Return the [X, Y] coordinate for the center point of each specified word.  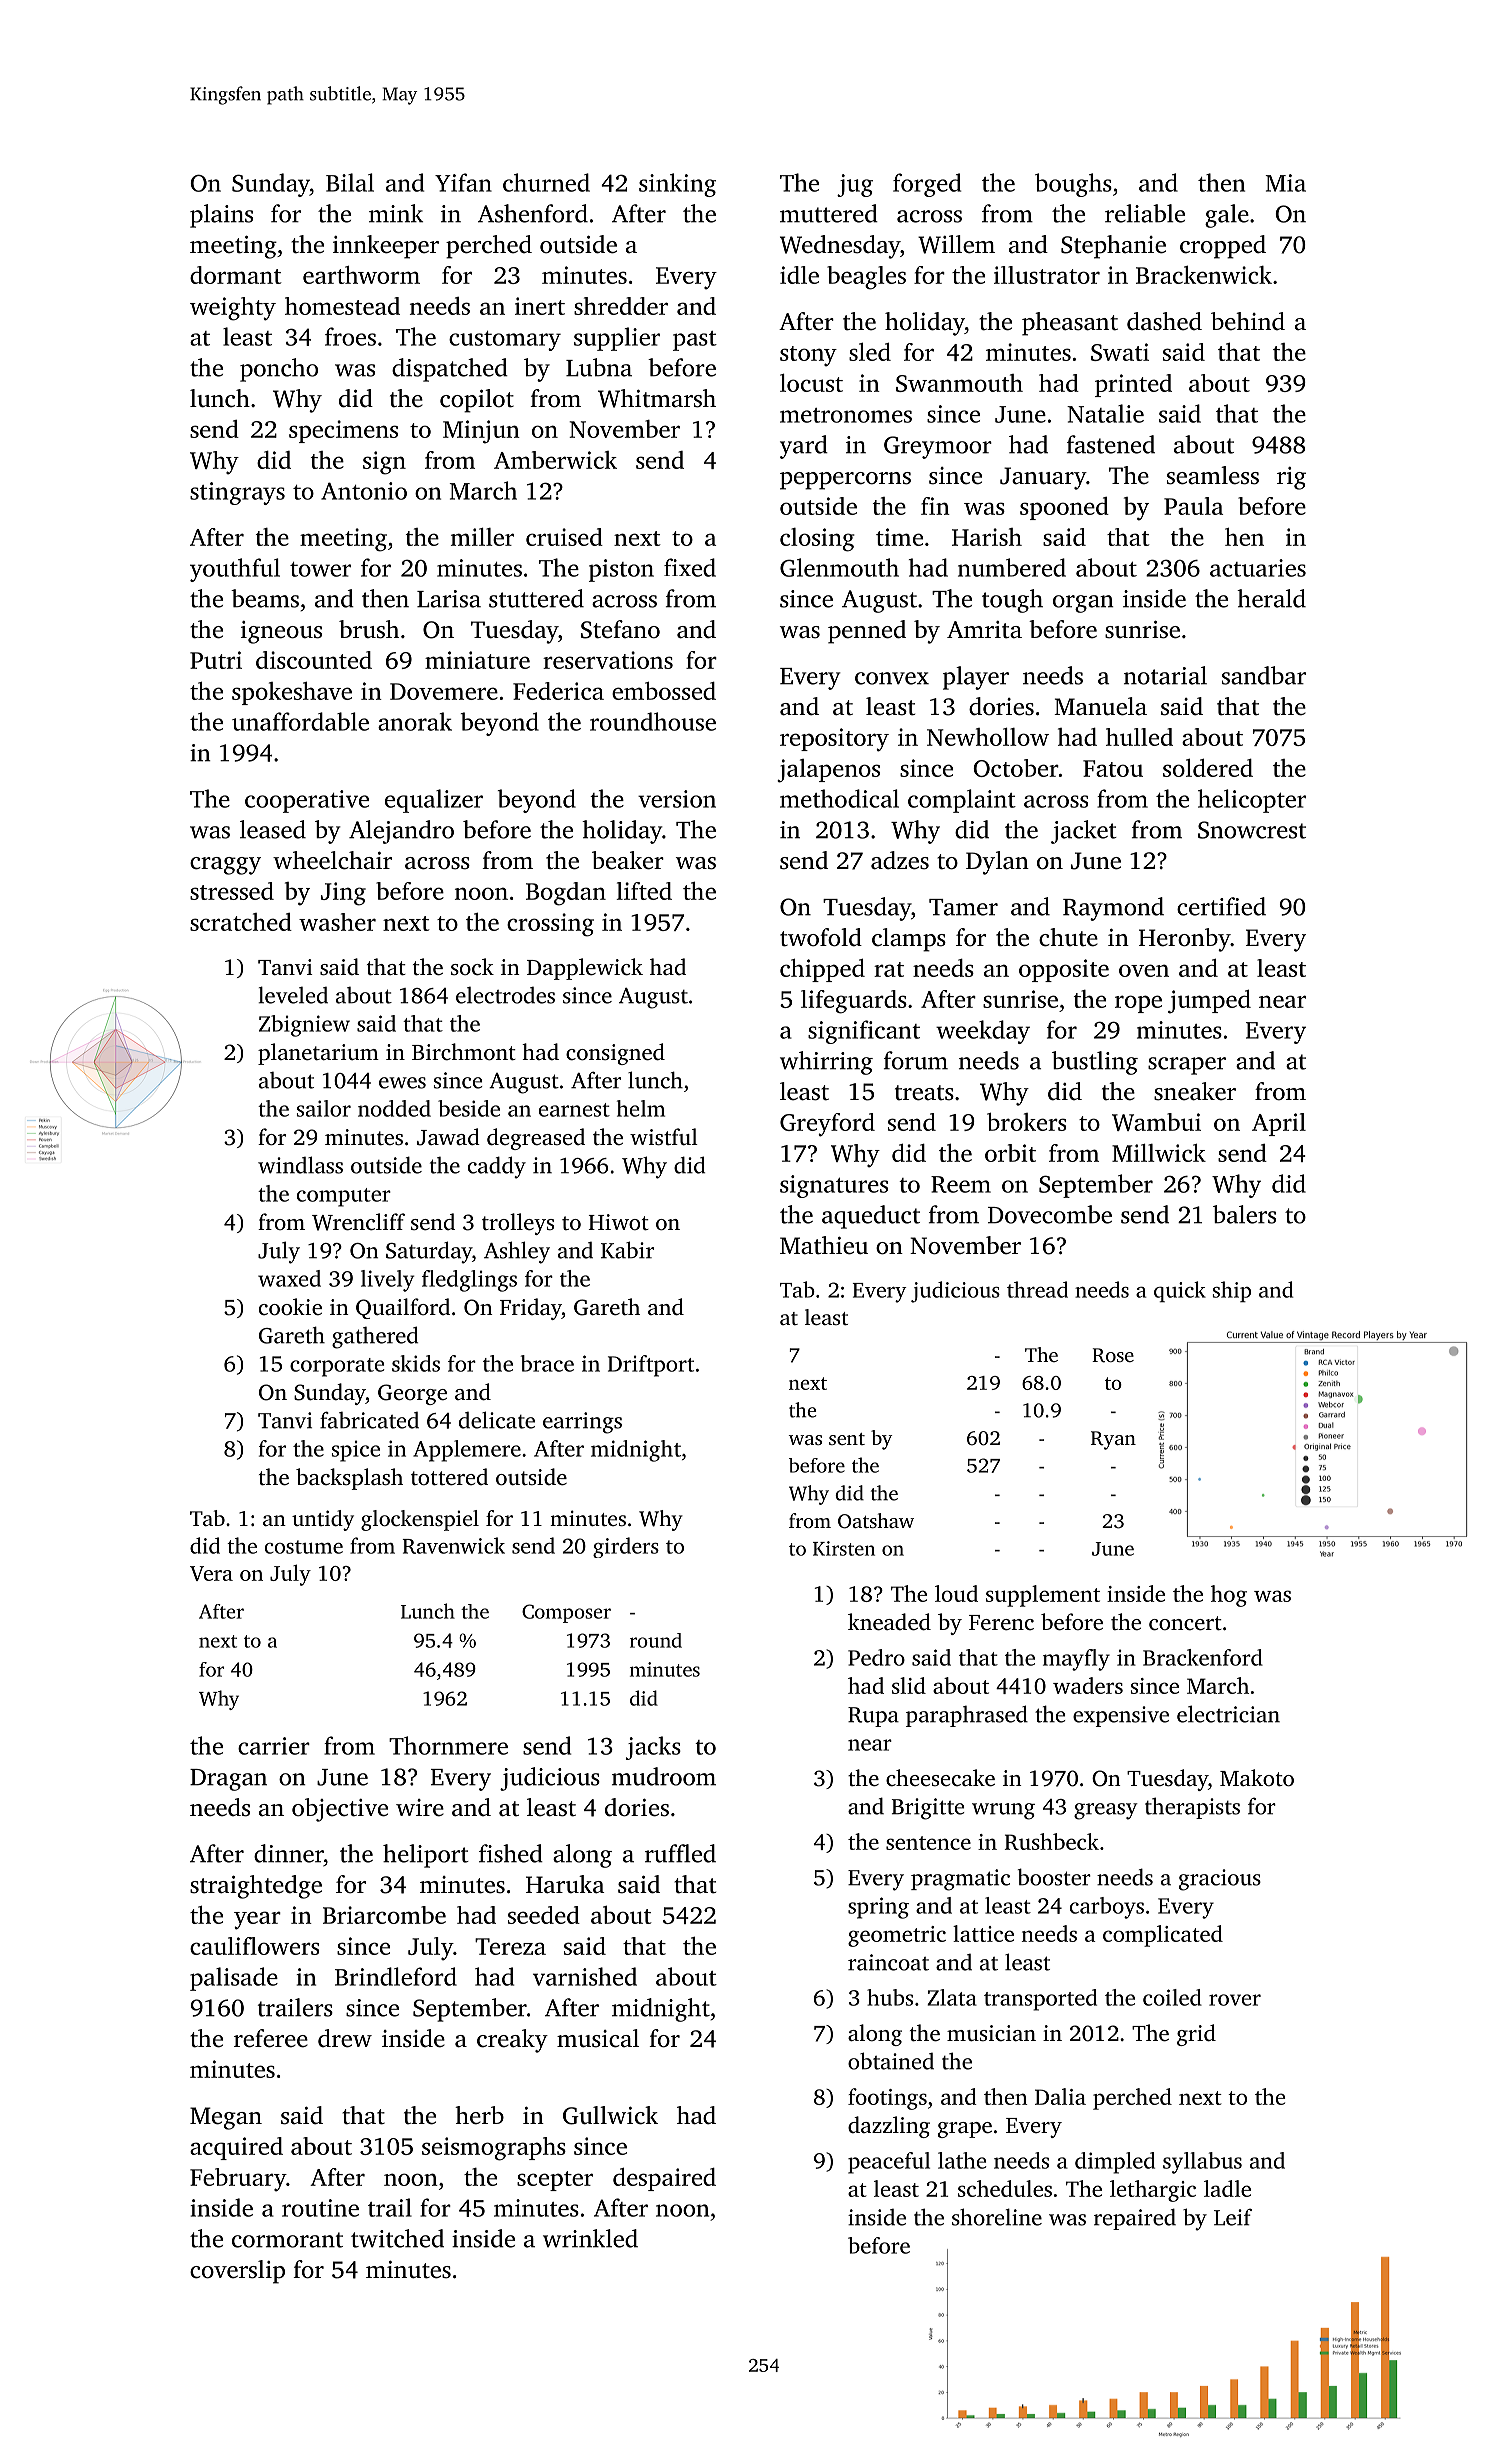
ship [1231, 1291]
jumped [1209, 1002]
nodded [394, 1108]
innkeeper [386, 247]
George [412, 1394]
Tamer [963, 907]
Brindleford [396, 1976]
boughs [1073, 185]
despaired [664, 2179]
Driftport [651, 1366]
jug [855, 185]
